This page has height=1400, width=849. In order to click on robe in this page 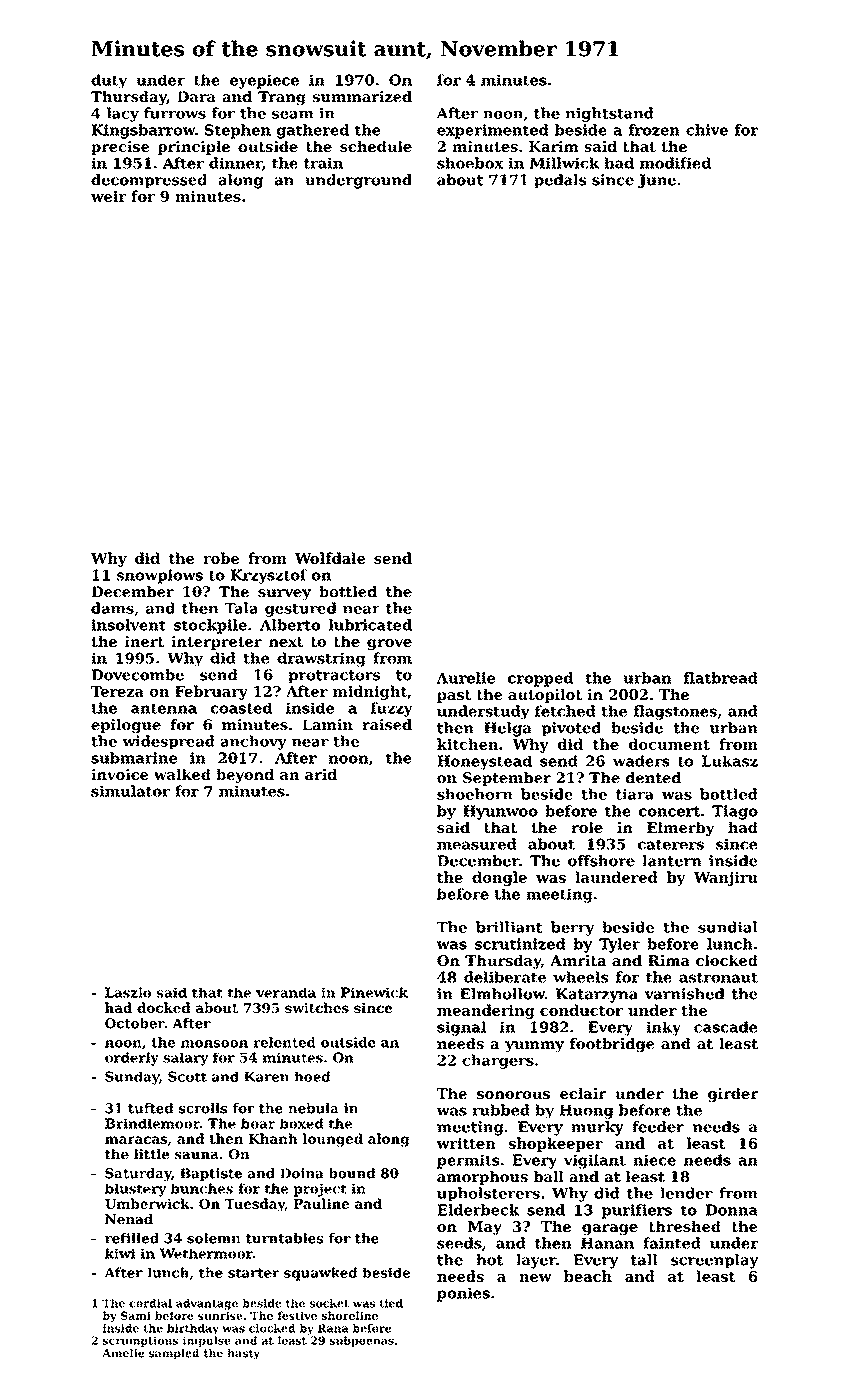, I will do `click(221, 558)`.
